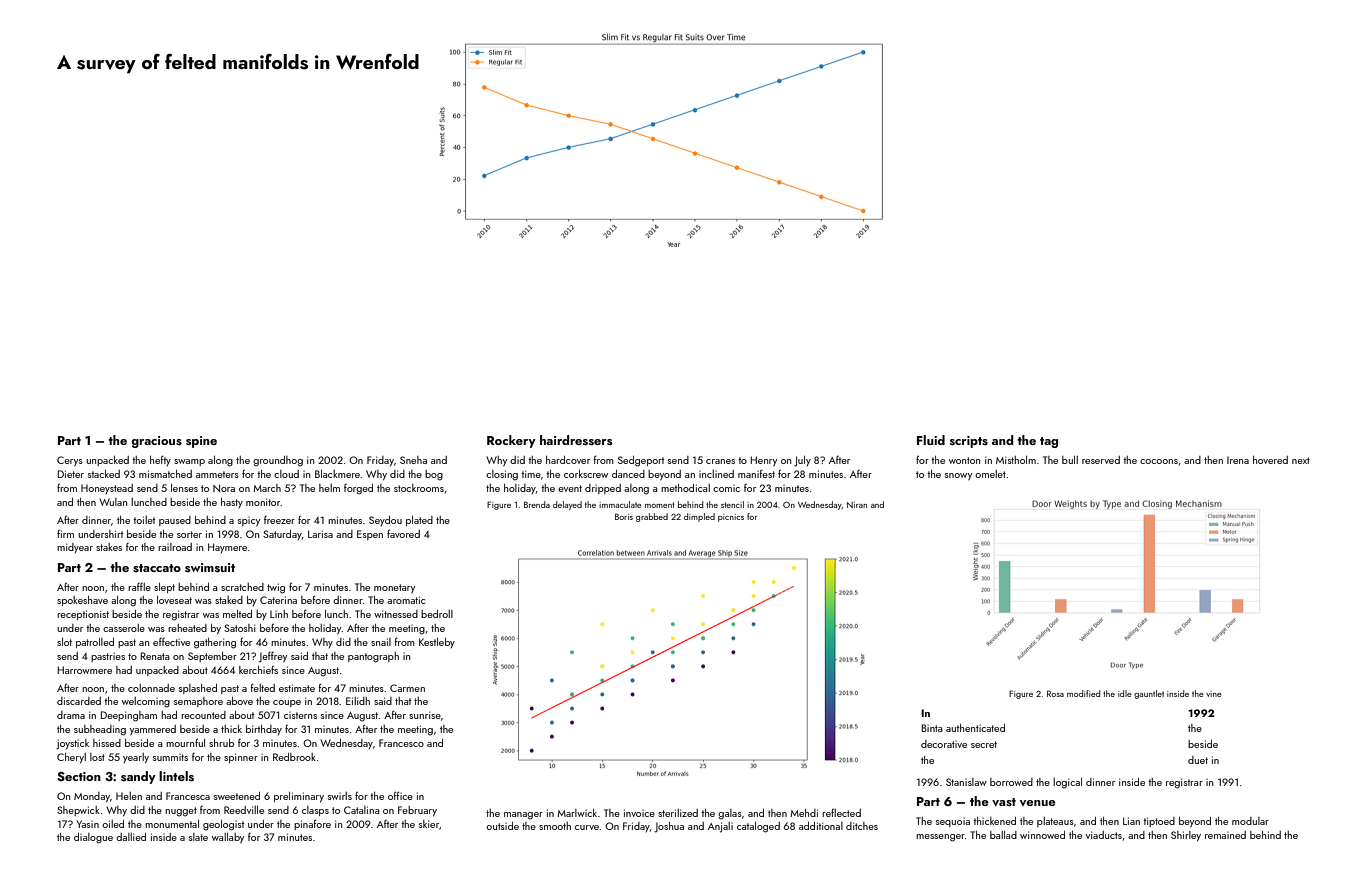  I want to click on duet, so click(1198, 760).
